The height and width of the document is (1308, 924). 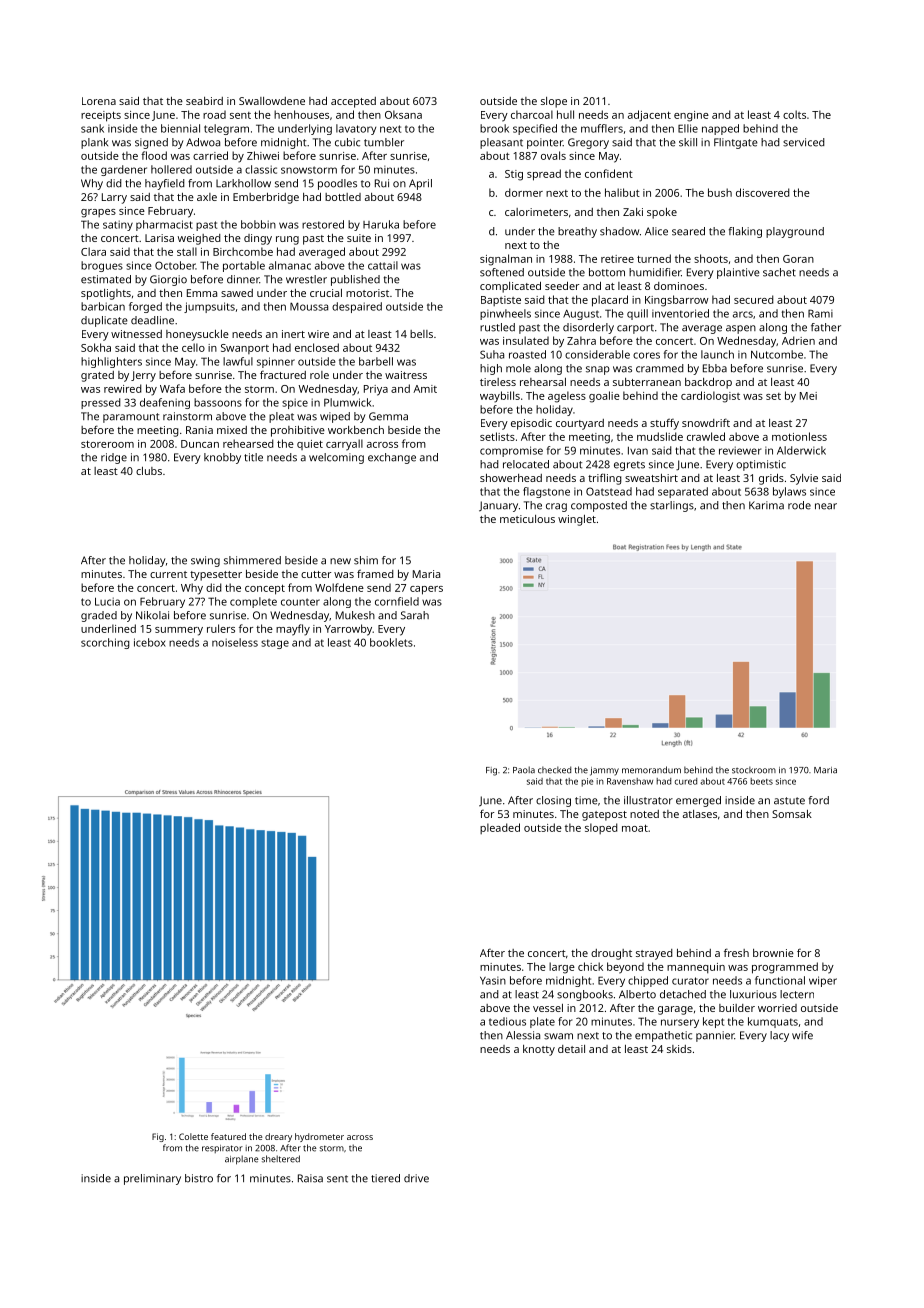 I want to click on swing, so click(x=205, y=561).
